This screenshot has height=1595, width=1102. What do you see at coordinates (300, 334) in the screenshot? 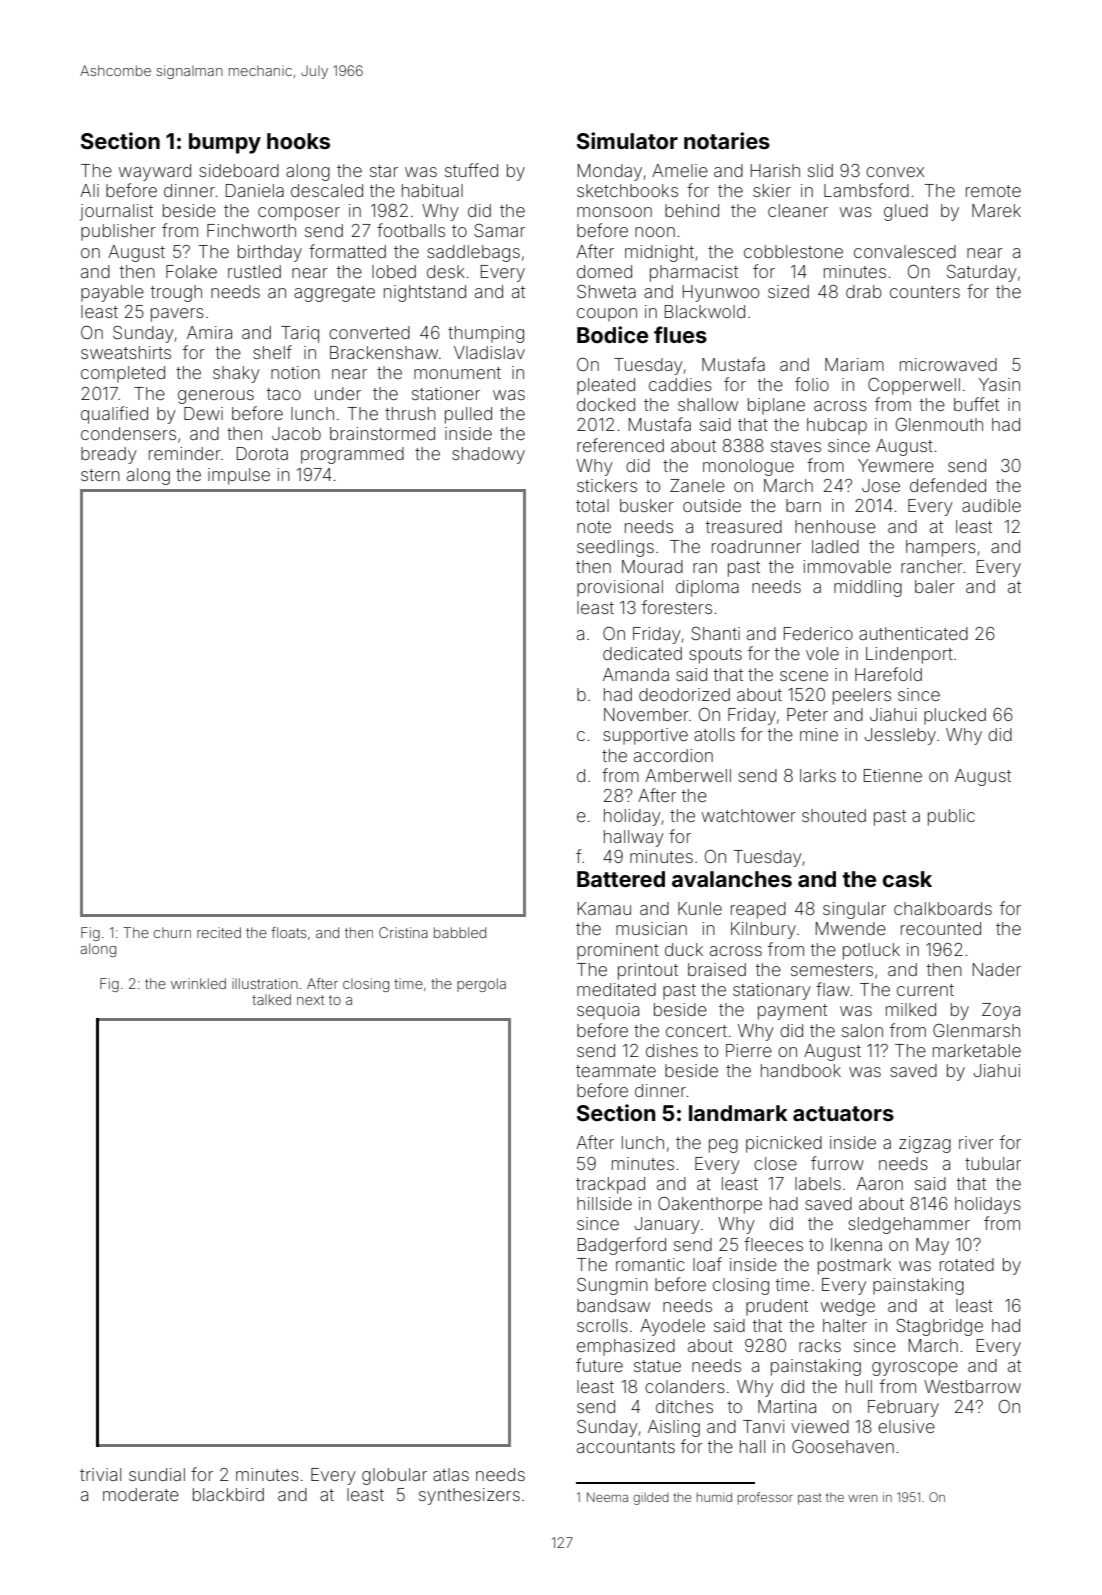
I see `Tariq` at bounding box center [300, 334].
